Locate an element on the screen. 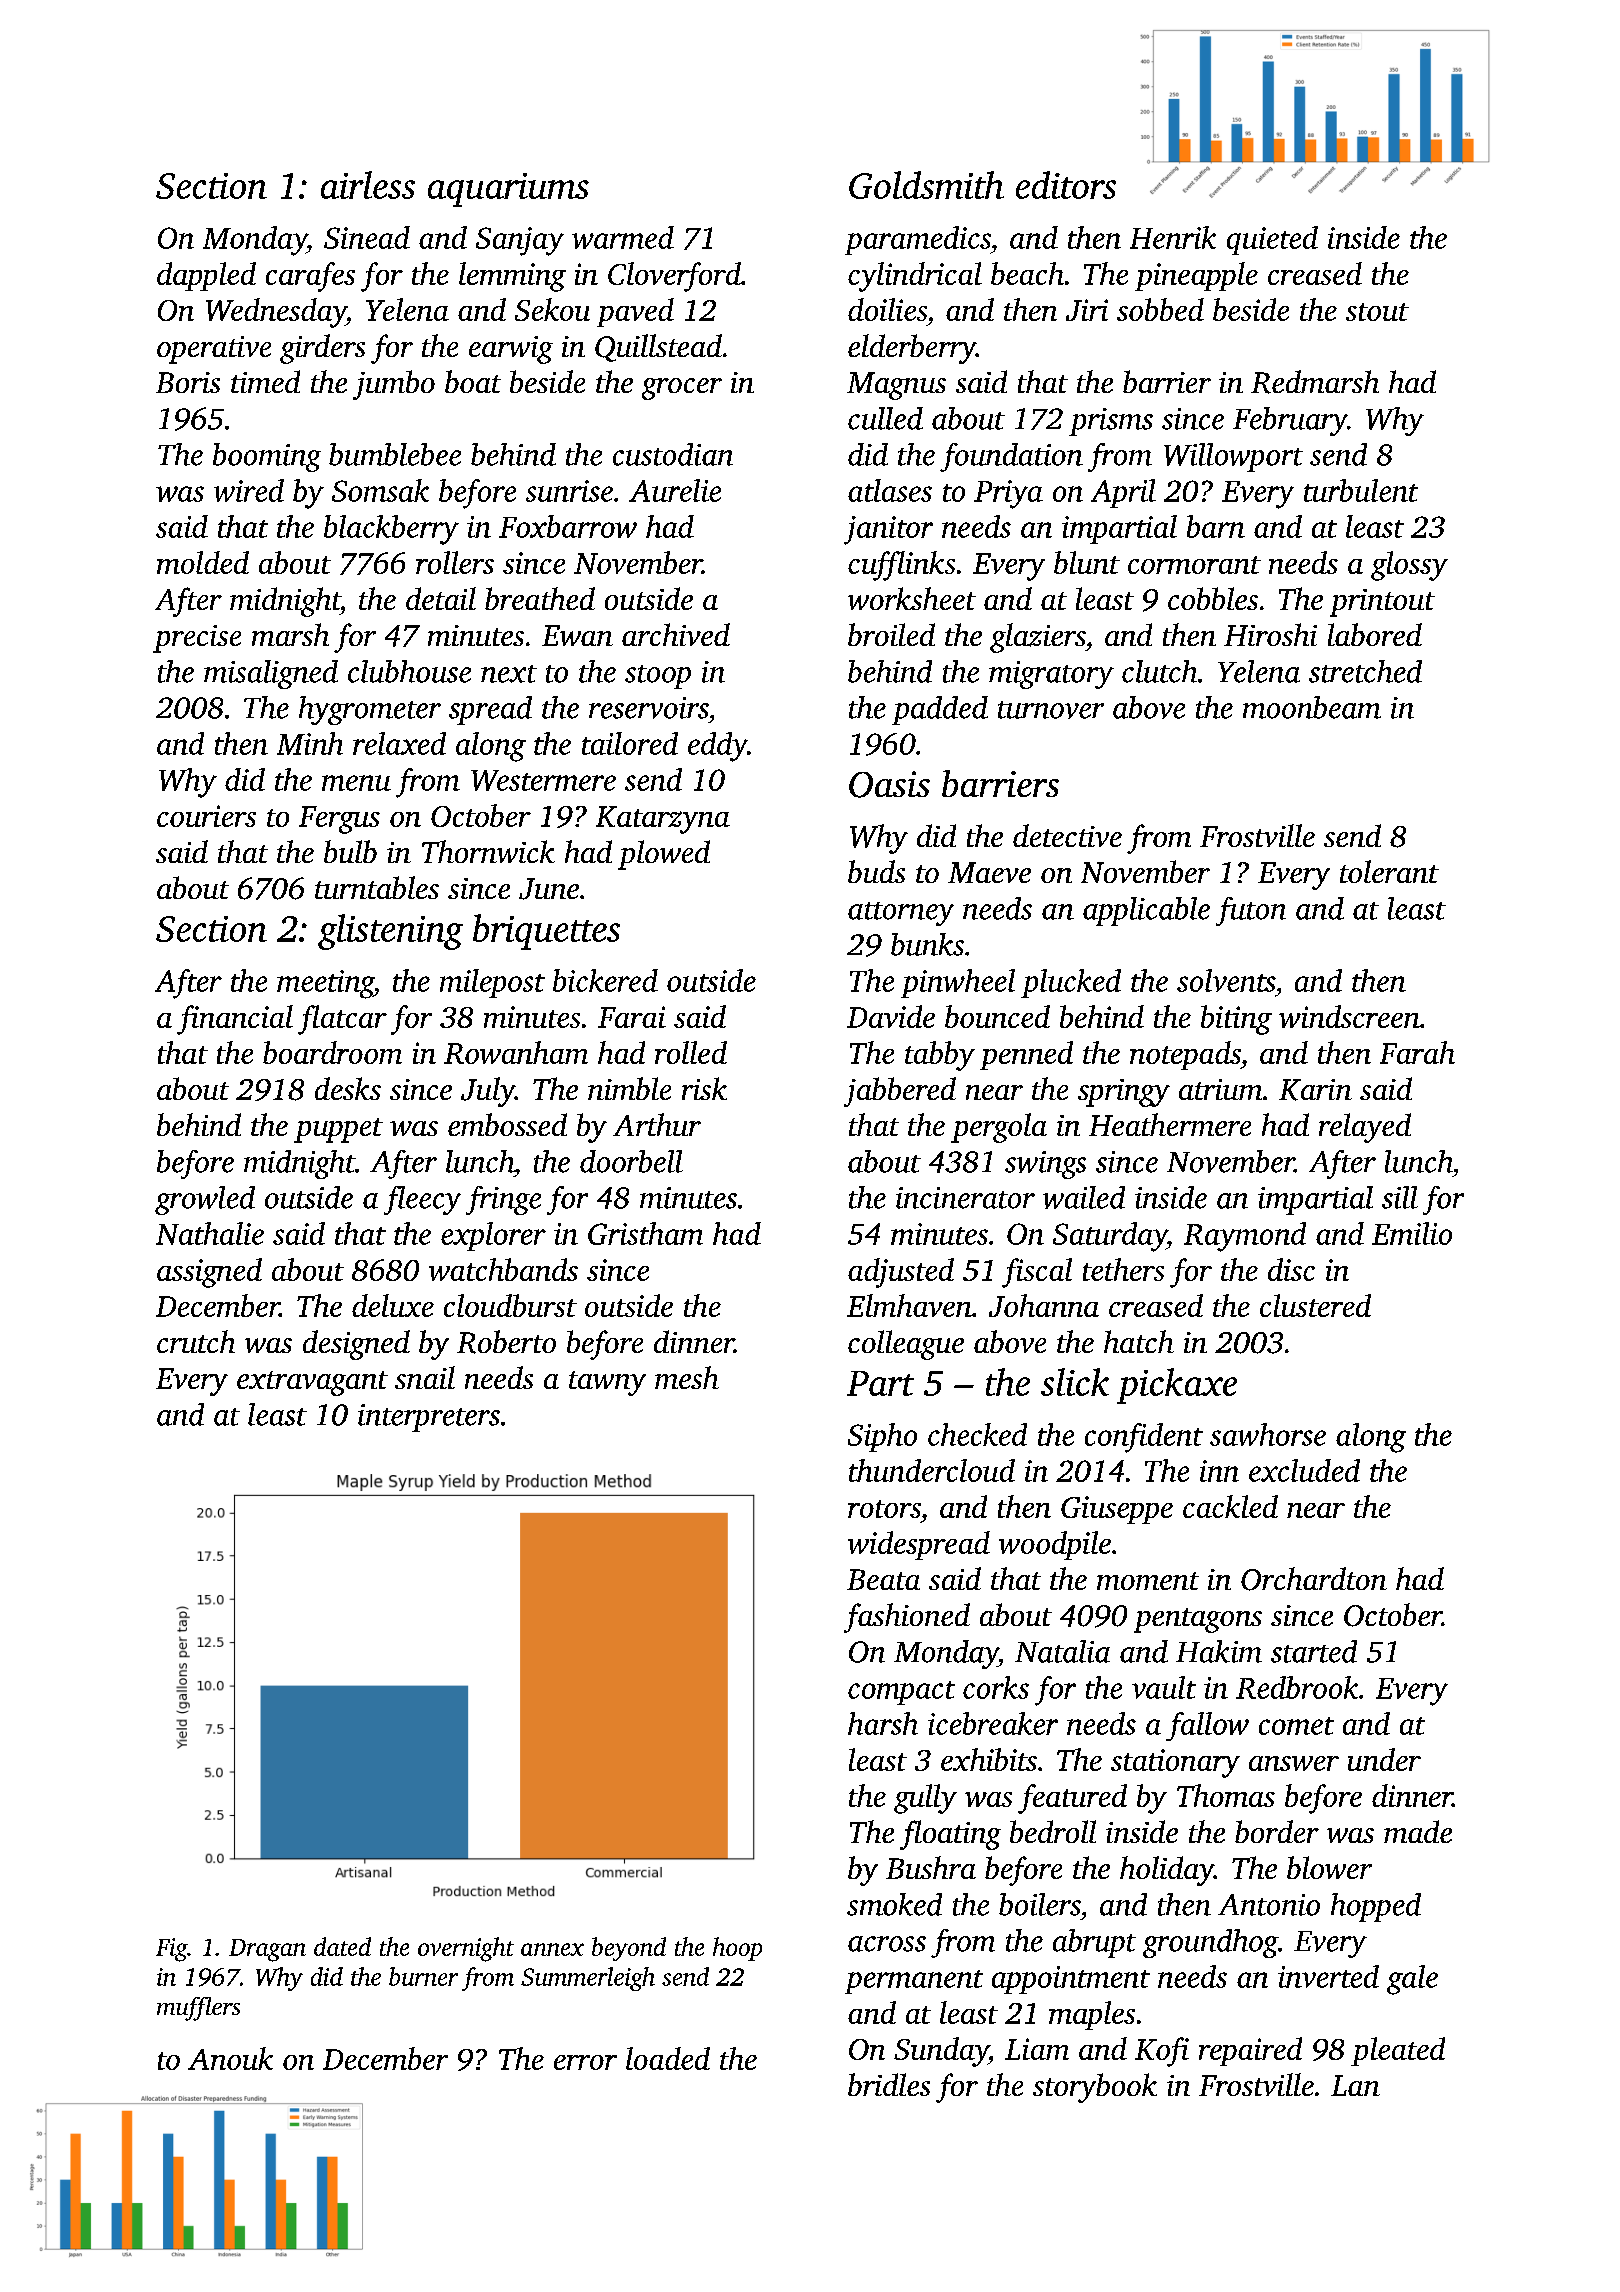  bunks is located at coordinates (927, 944).
